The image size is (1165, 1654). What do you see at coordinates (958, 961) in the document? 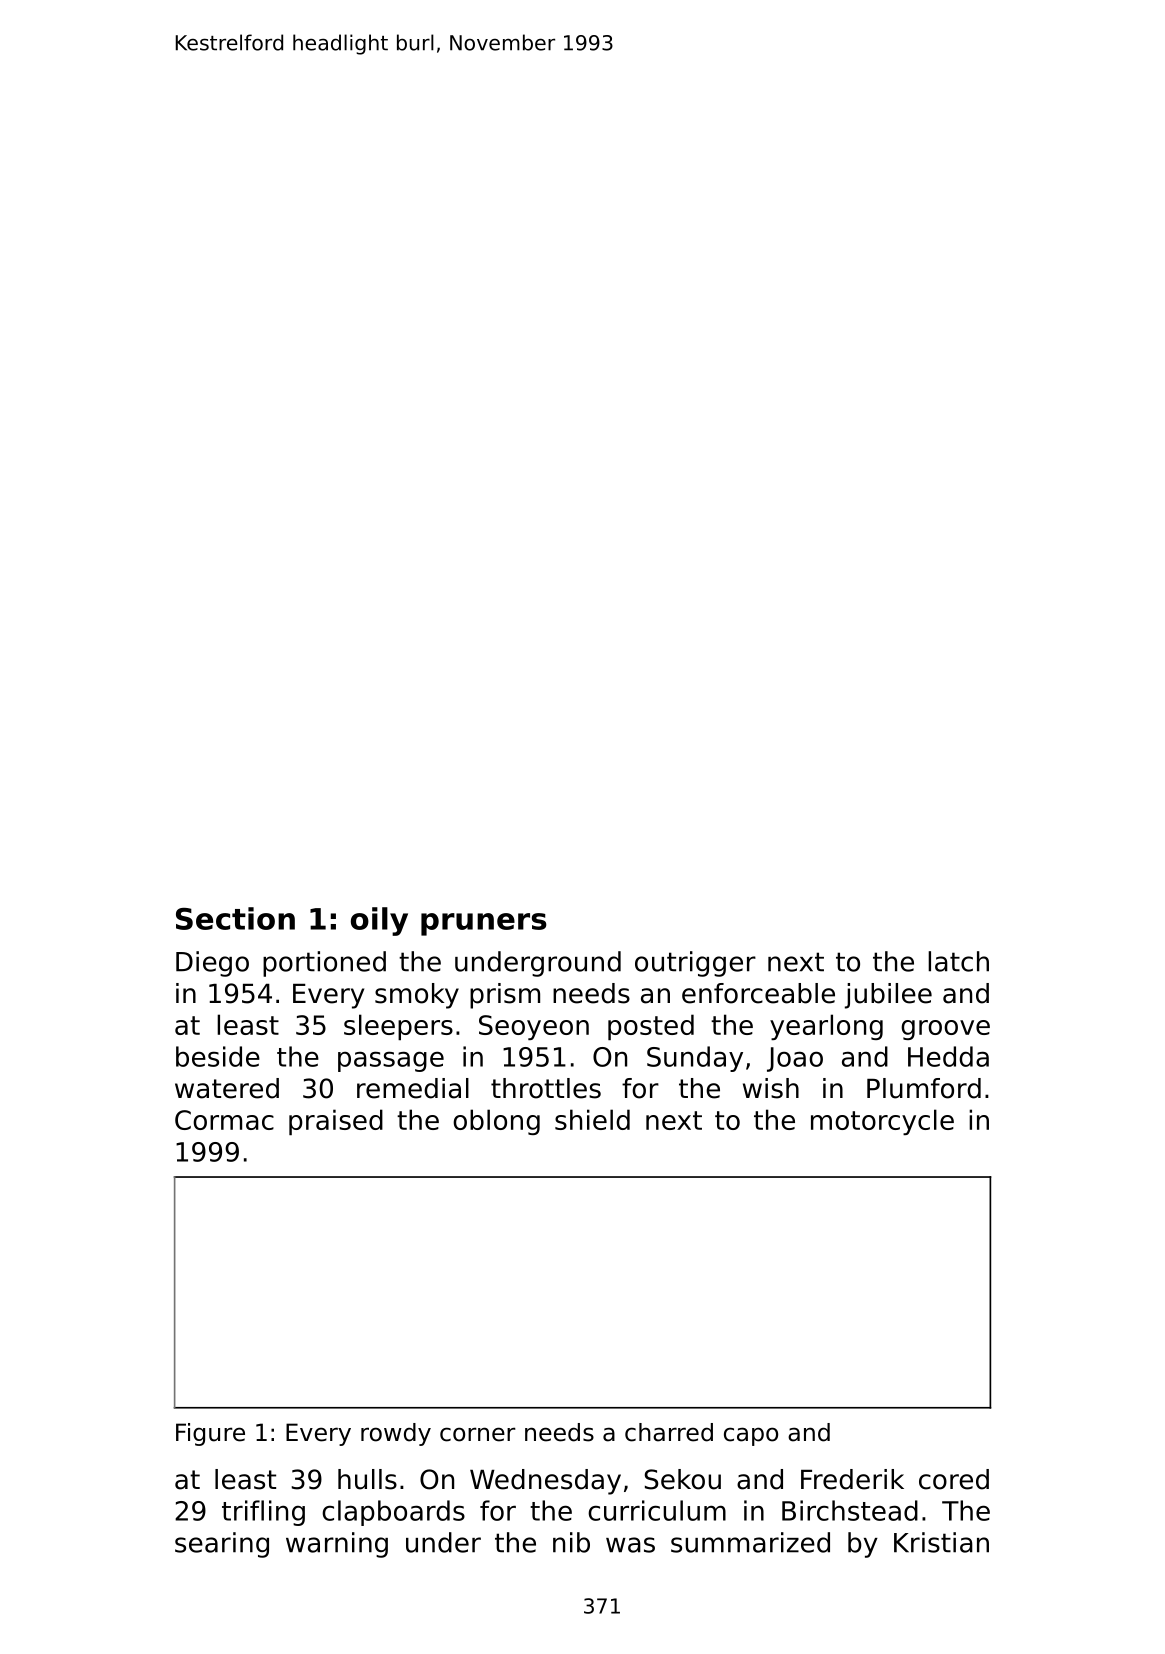
I see `latch` at bounding box center [958, 961].
